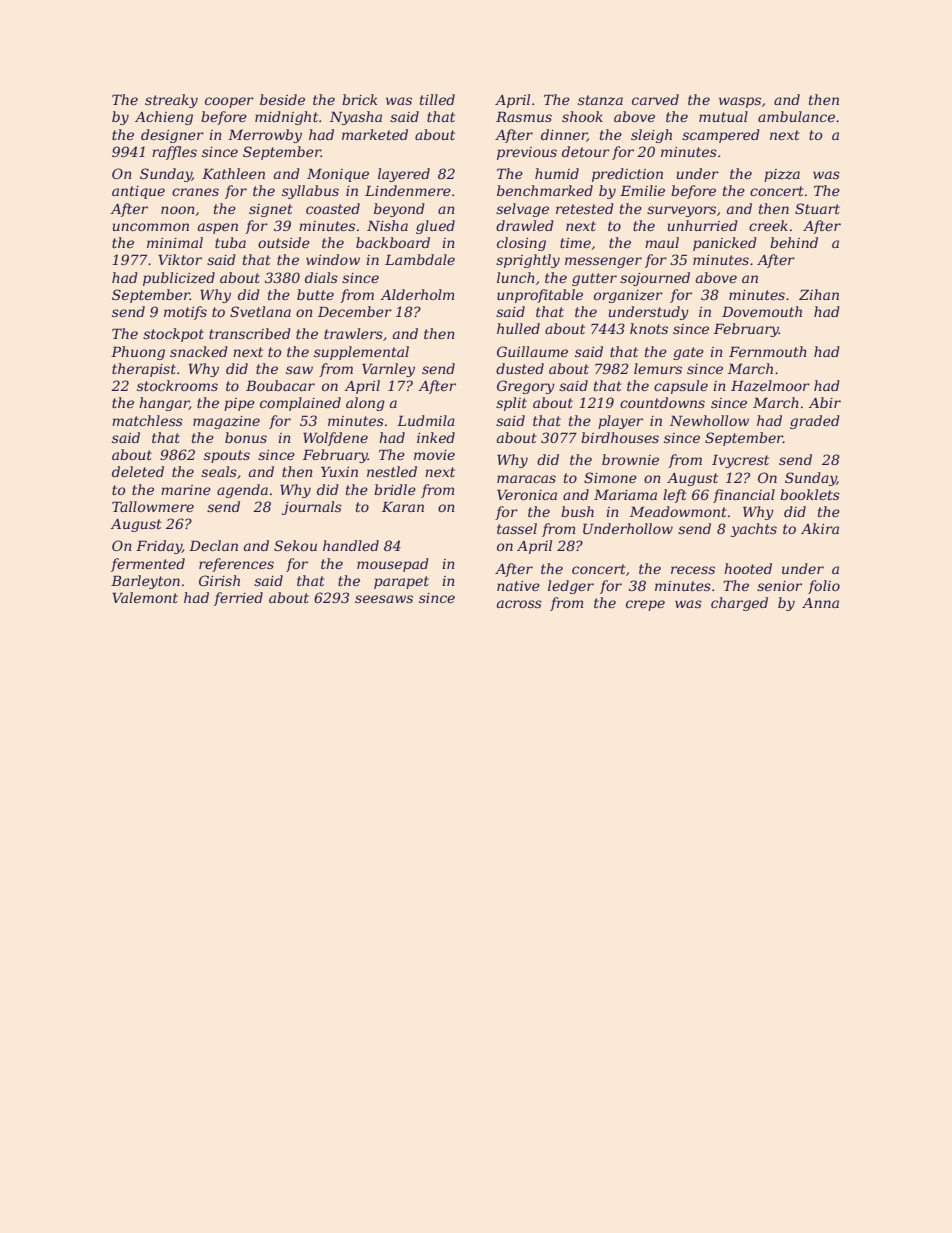  I want to click on ledger, so click(571, 587).
